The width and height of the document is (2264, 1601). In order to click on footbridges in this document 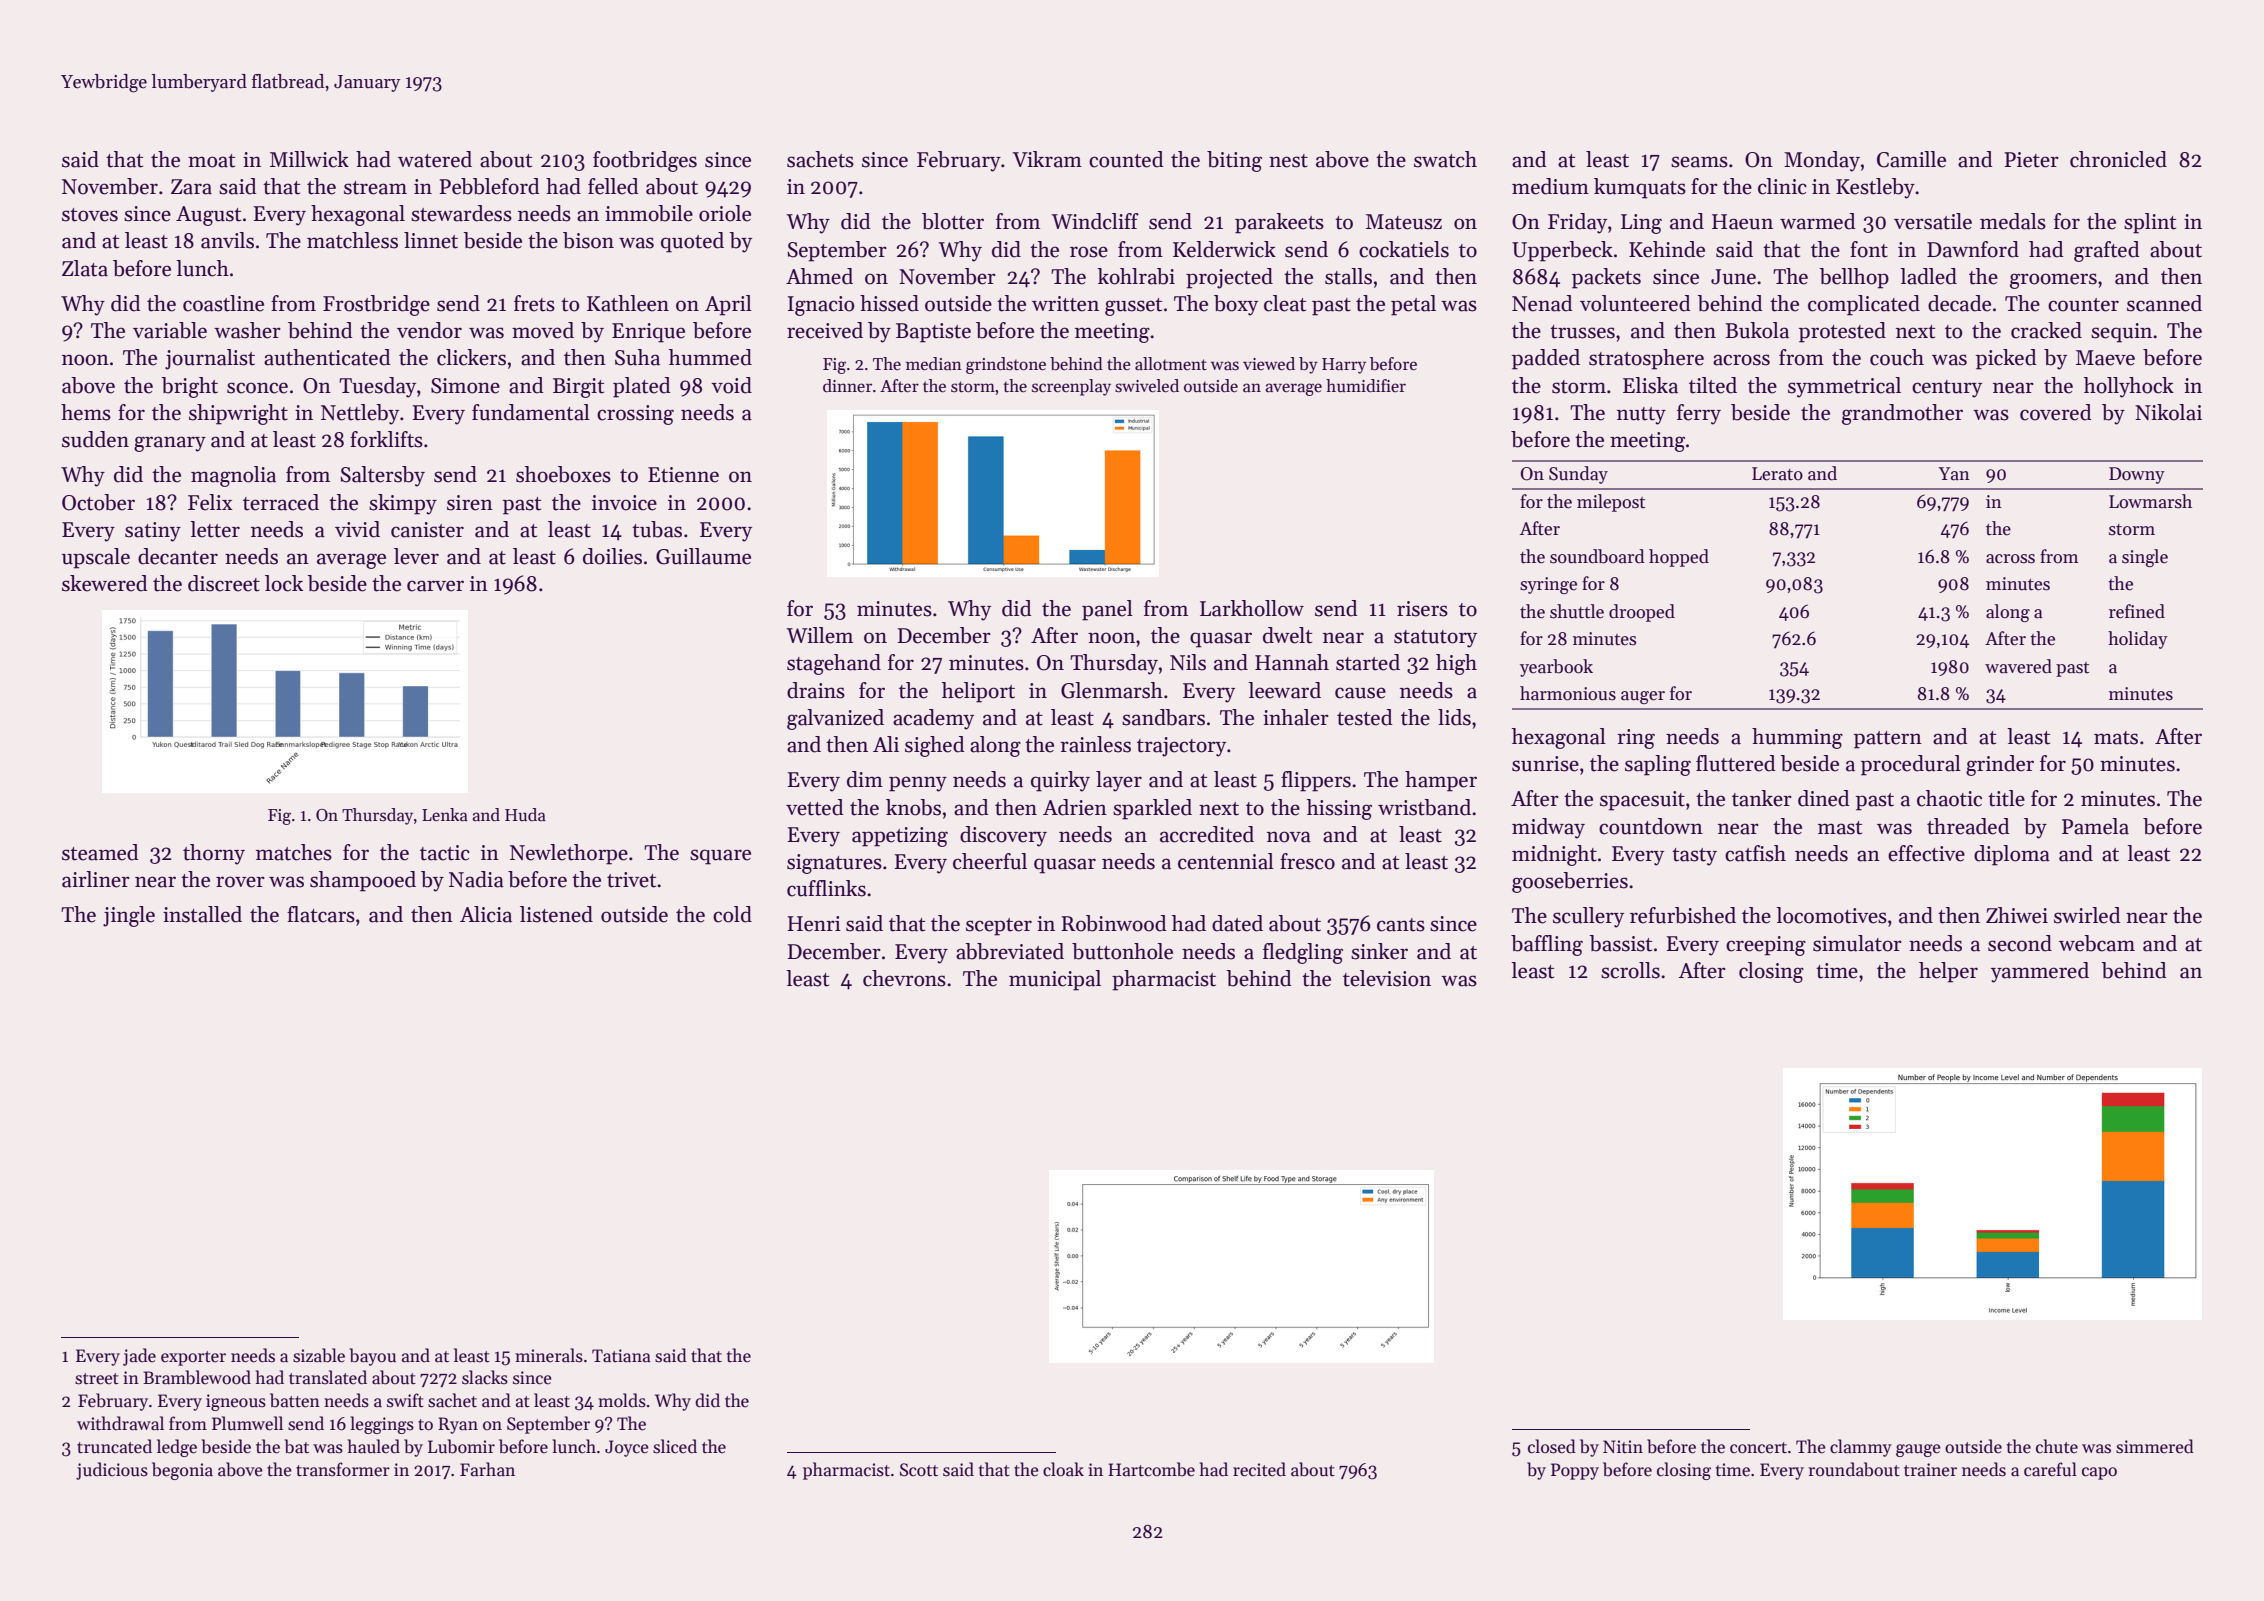, I will do `click(645, 161)`.
